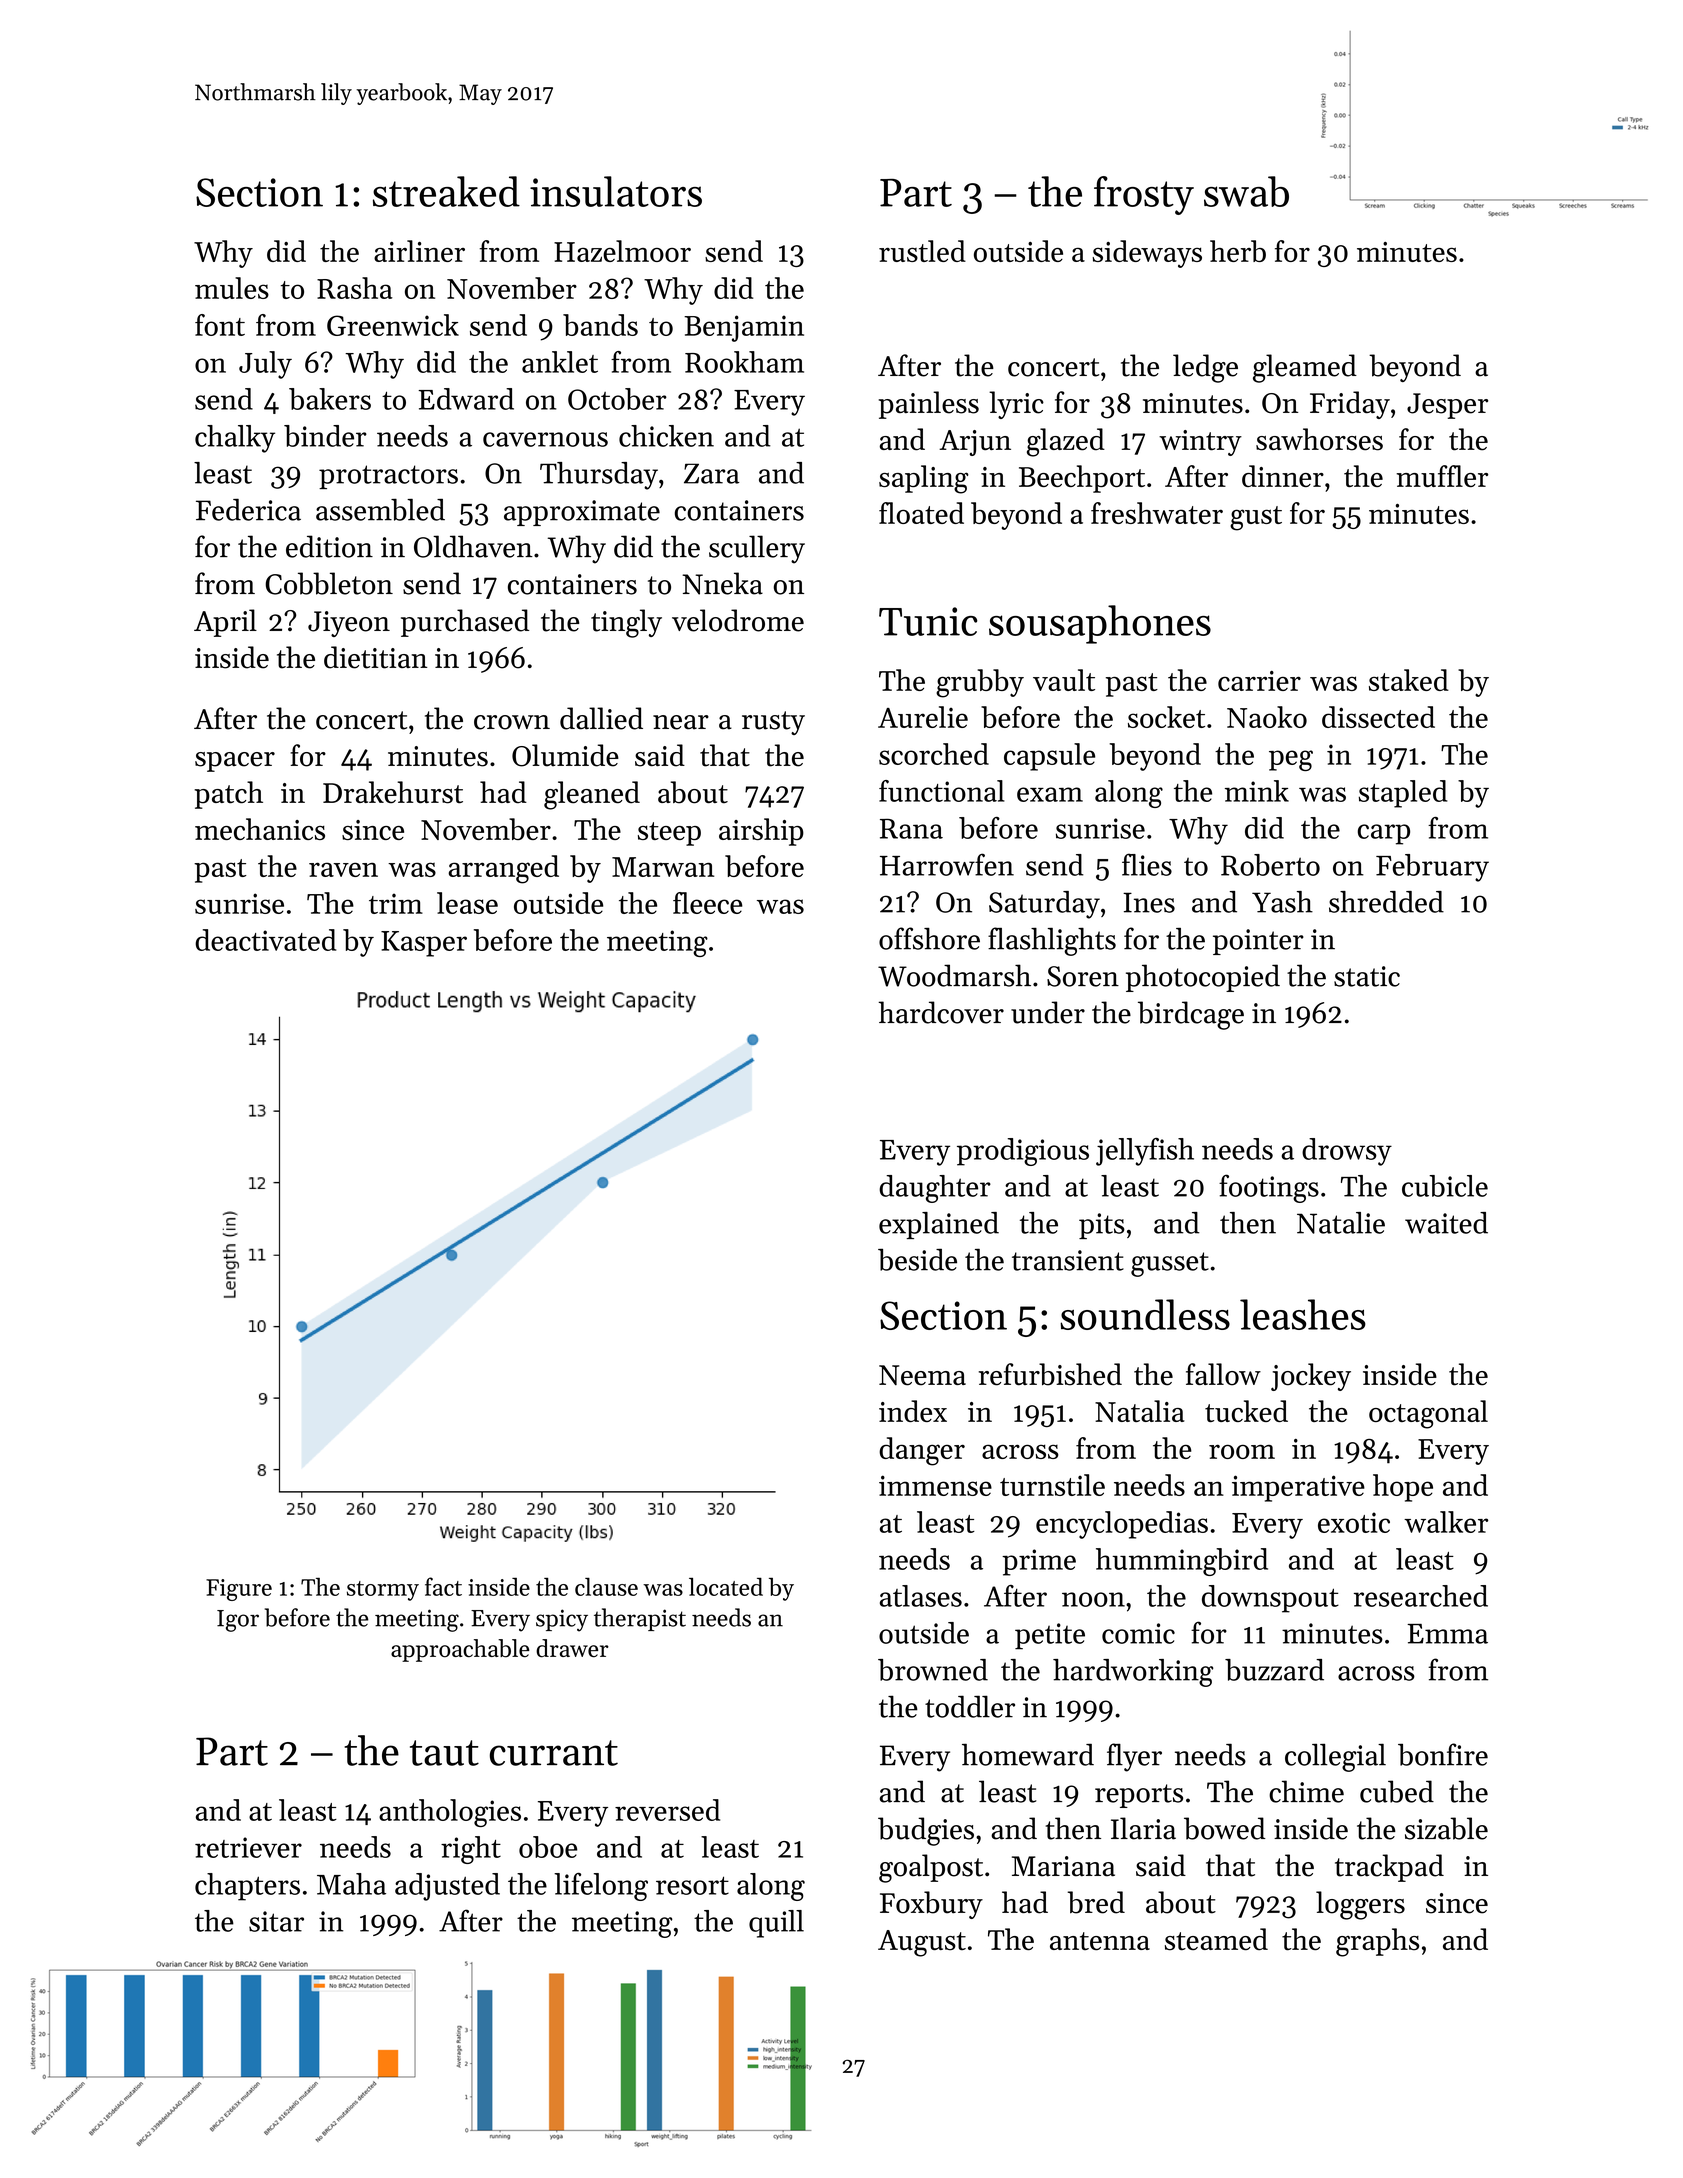 Image resolution: width=1683 pixels, height=2178 pixels. I want to click on beside, so click(917, 1260).
